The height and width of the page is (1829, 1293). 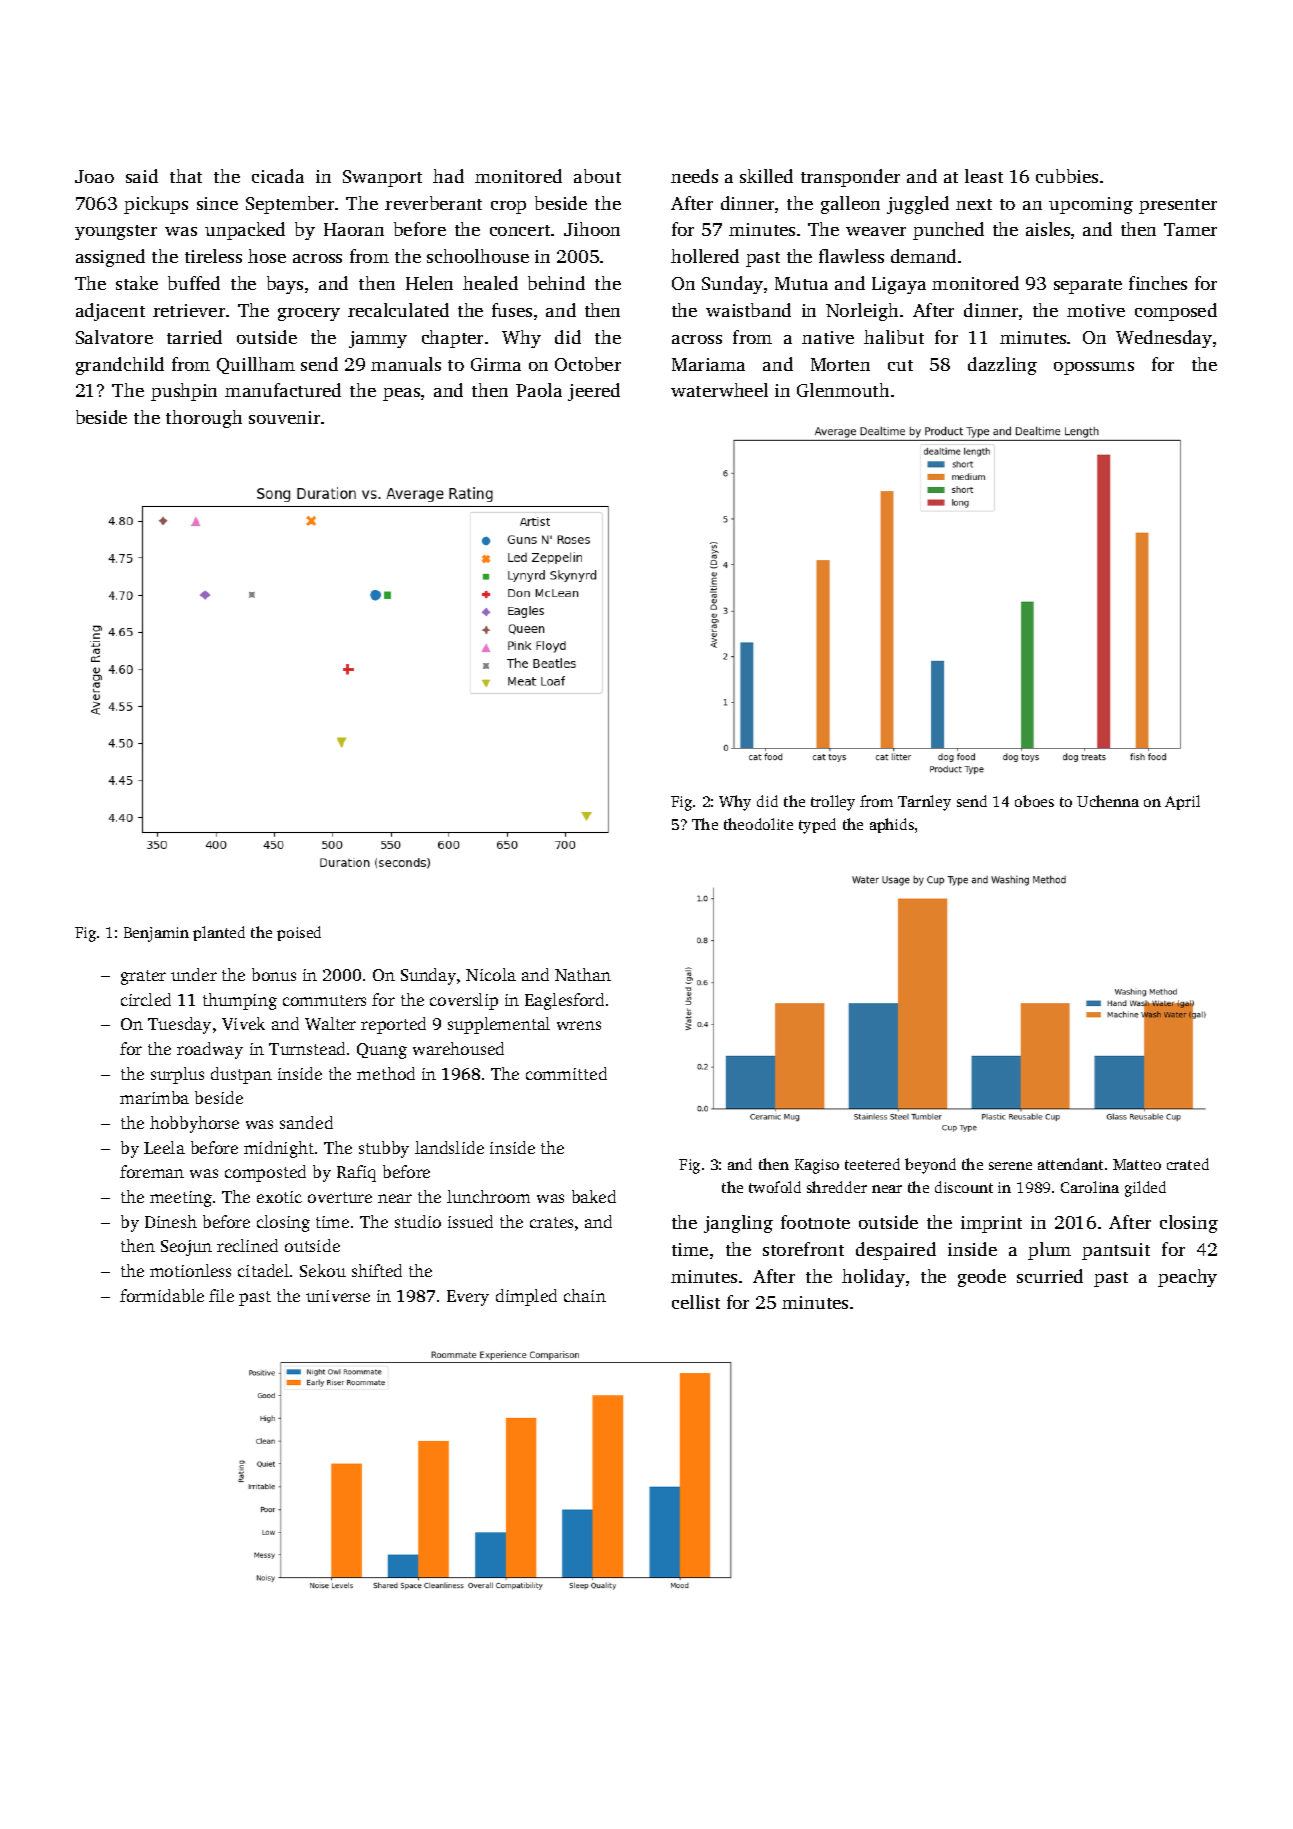 What do you see at coordinates (708, 364) in the page?
I see `Mariama` at bounding box center [708, 364].
